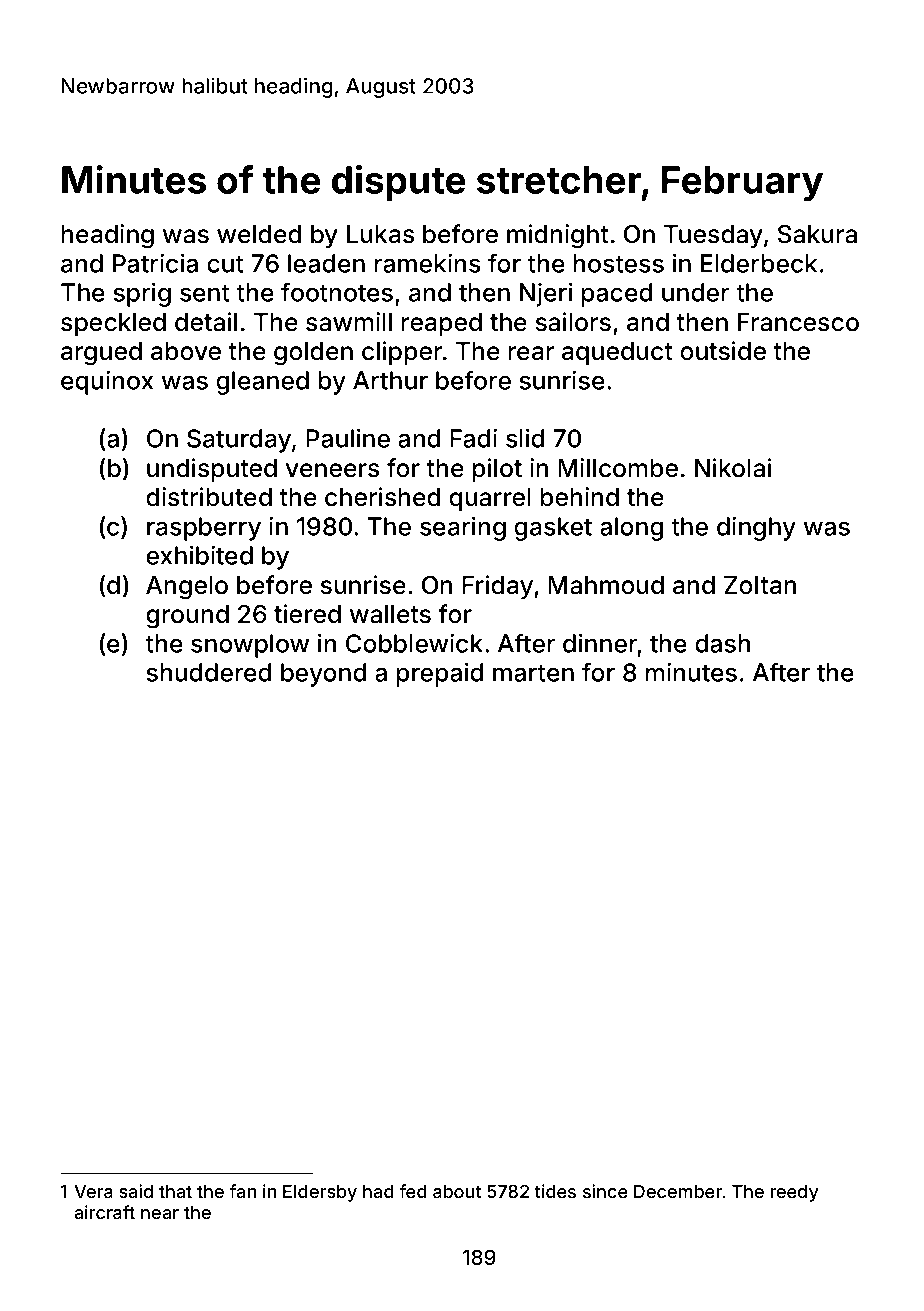 This screenshot has height=1311, width=924. I want to click on dinner, so click(600, 643).
